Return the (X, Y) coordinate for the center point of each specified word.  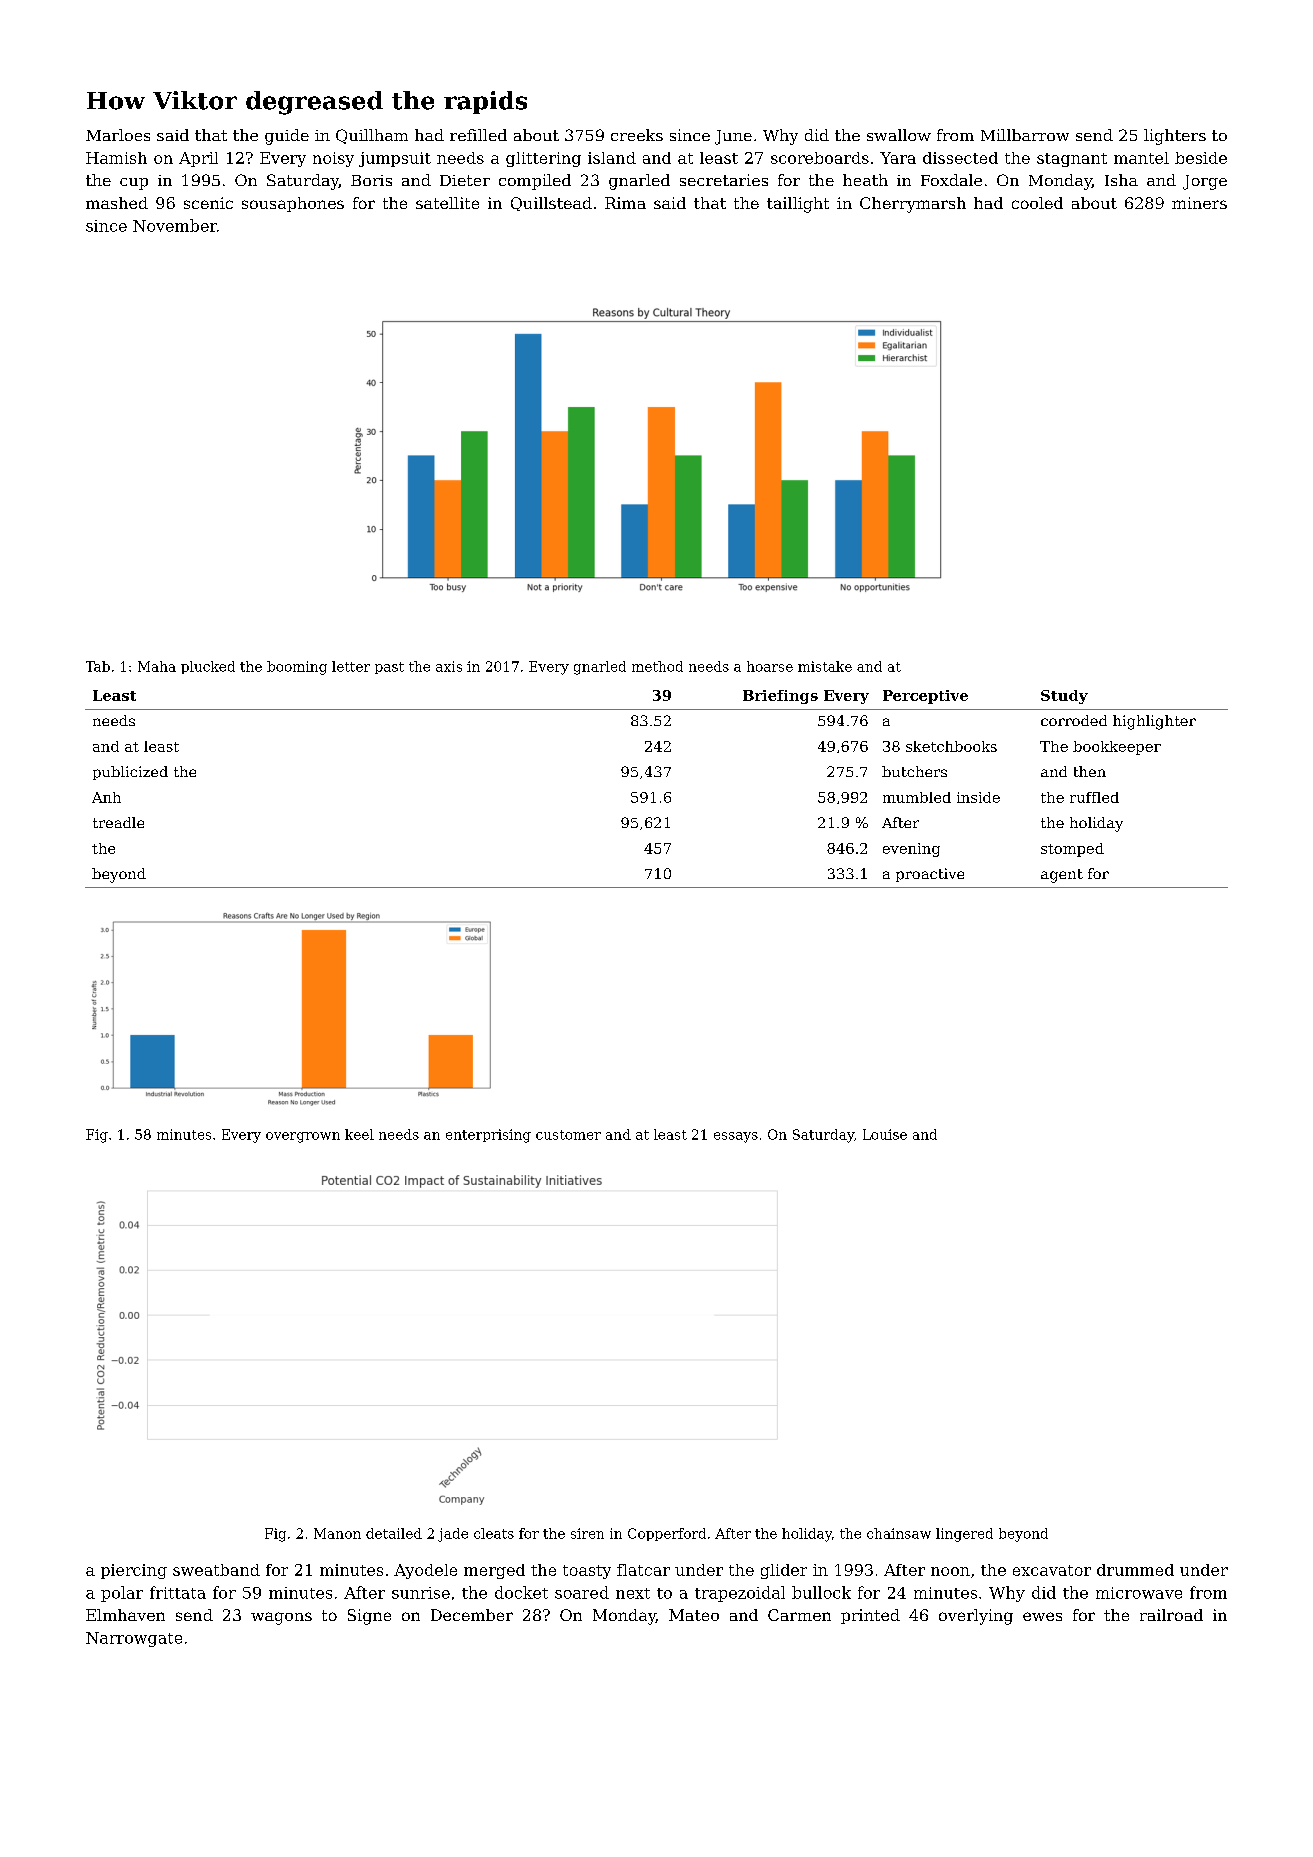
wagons (281, 1618)
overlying (976, 1617)
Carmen (799, 1615)
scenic (208, 203)
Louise (885, 1134)
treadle (118, 822)
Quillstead (551, 204)
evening (911, 850)
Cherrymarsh (913, 205)
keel (359, 1134)
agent (1062, 876)
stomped (1072, 850)
